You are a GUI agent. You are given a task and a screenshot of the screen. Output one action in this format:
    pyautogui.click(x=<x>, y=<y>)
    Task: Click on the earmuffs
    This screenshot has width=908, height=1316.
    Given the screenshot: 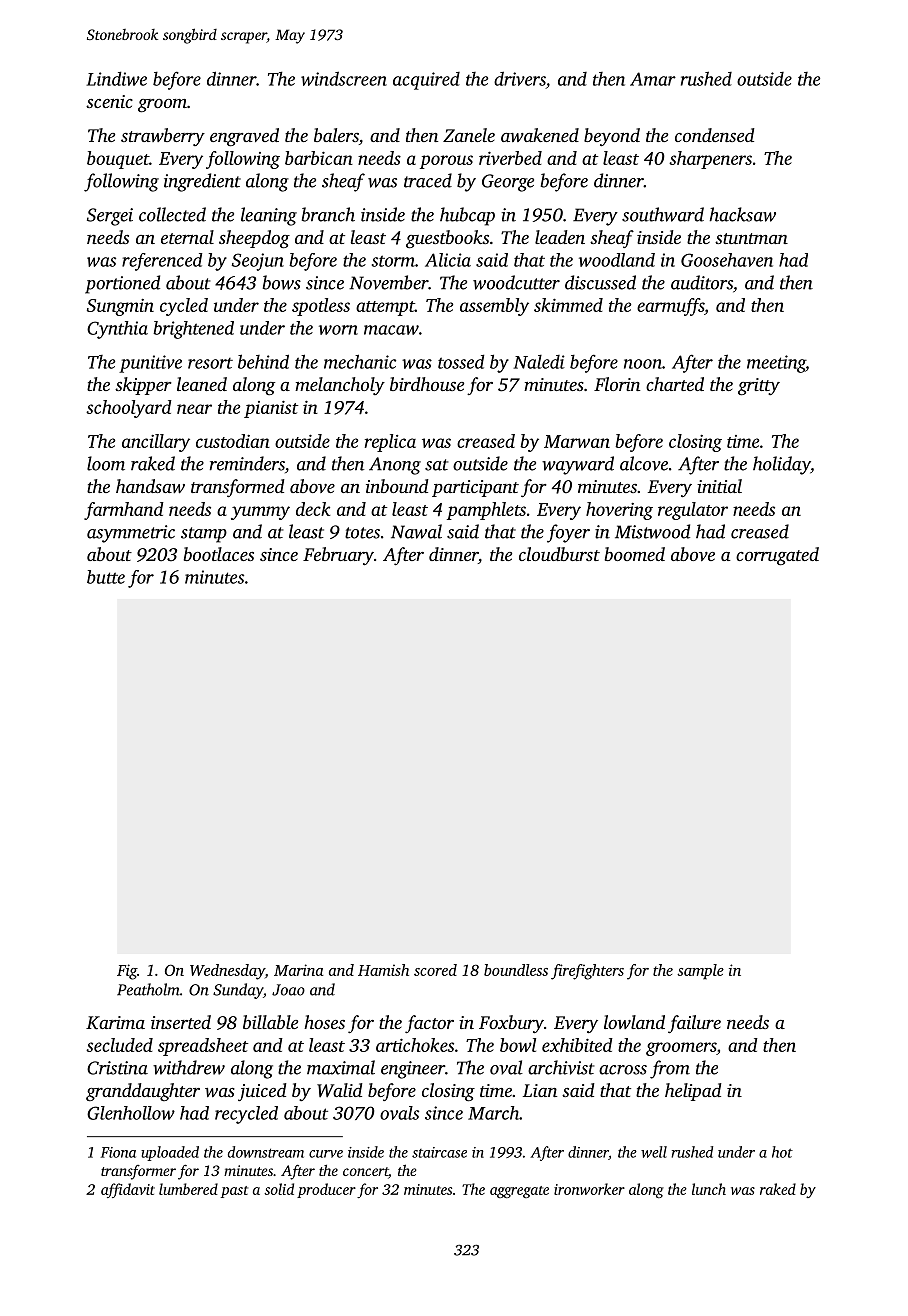 What is the action you would take?
    pyautogui.click(x=670, y=307)
